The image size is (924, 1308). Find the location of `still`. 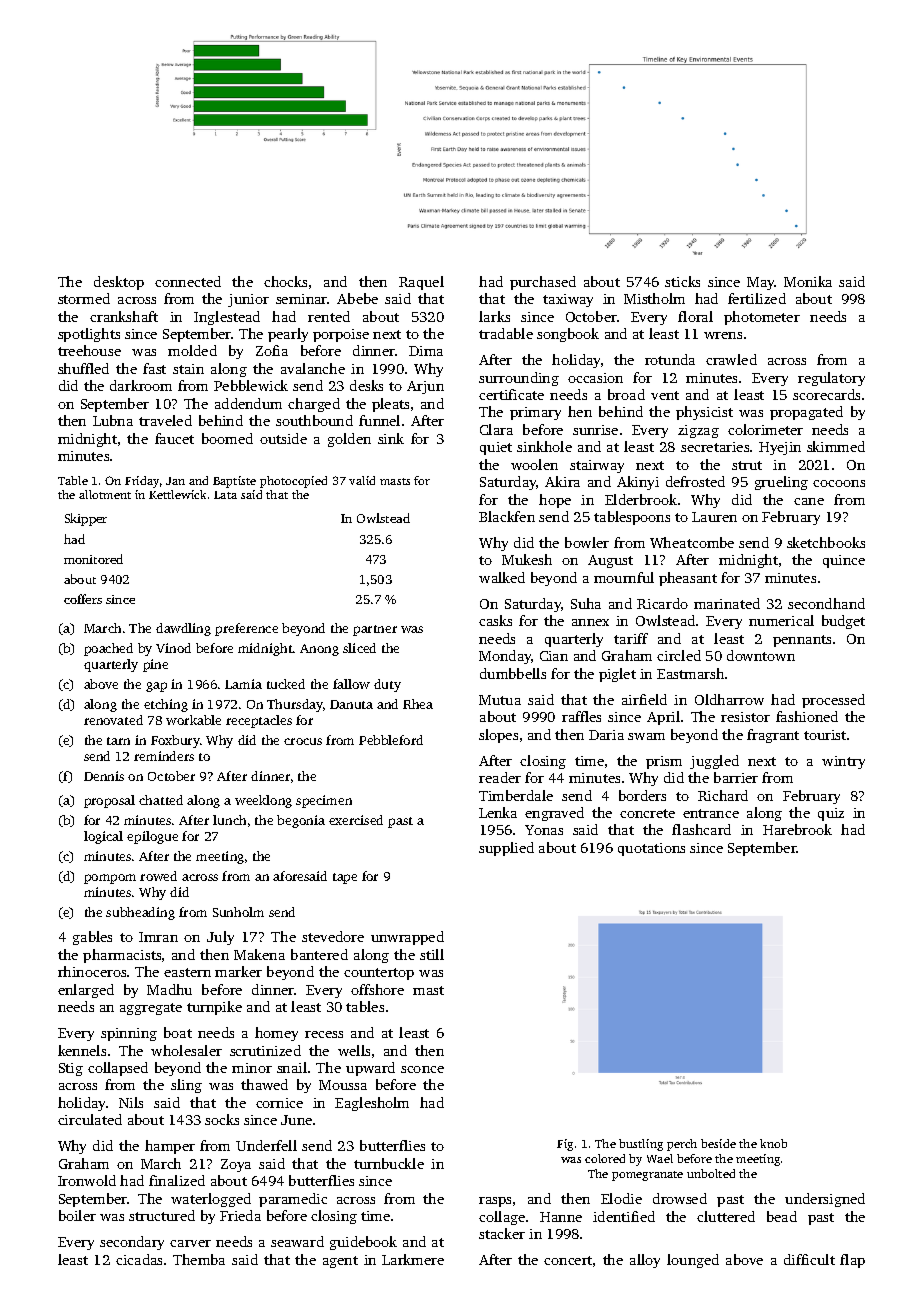

still is located at coordinates (432, 954).
